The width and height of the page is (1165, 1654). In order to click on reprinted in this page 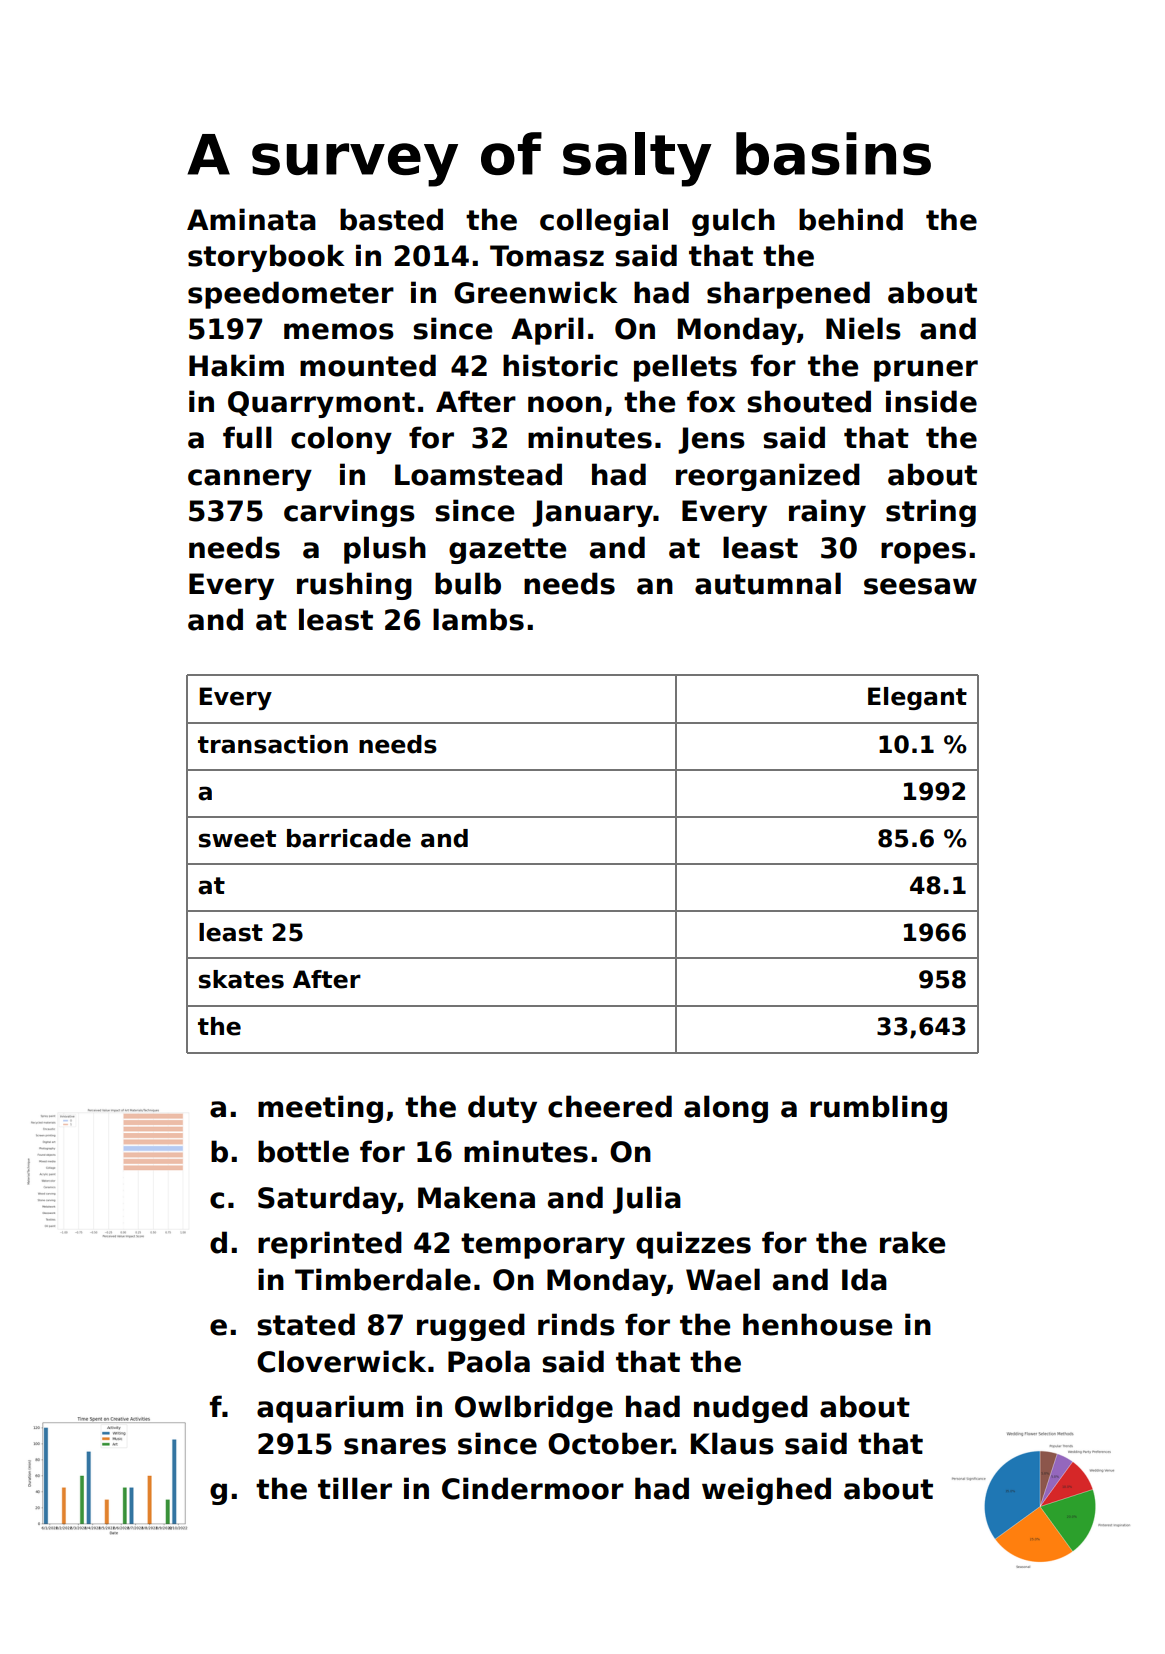, I will do `click(330, 1245)`.
